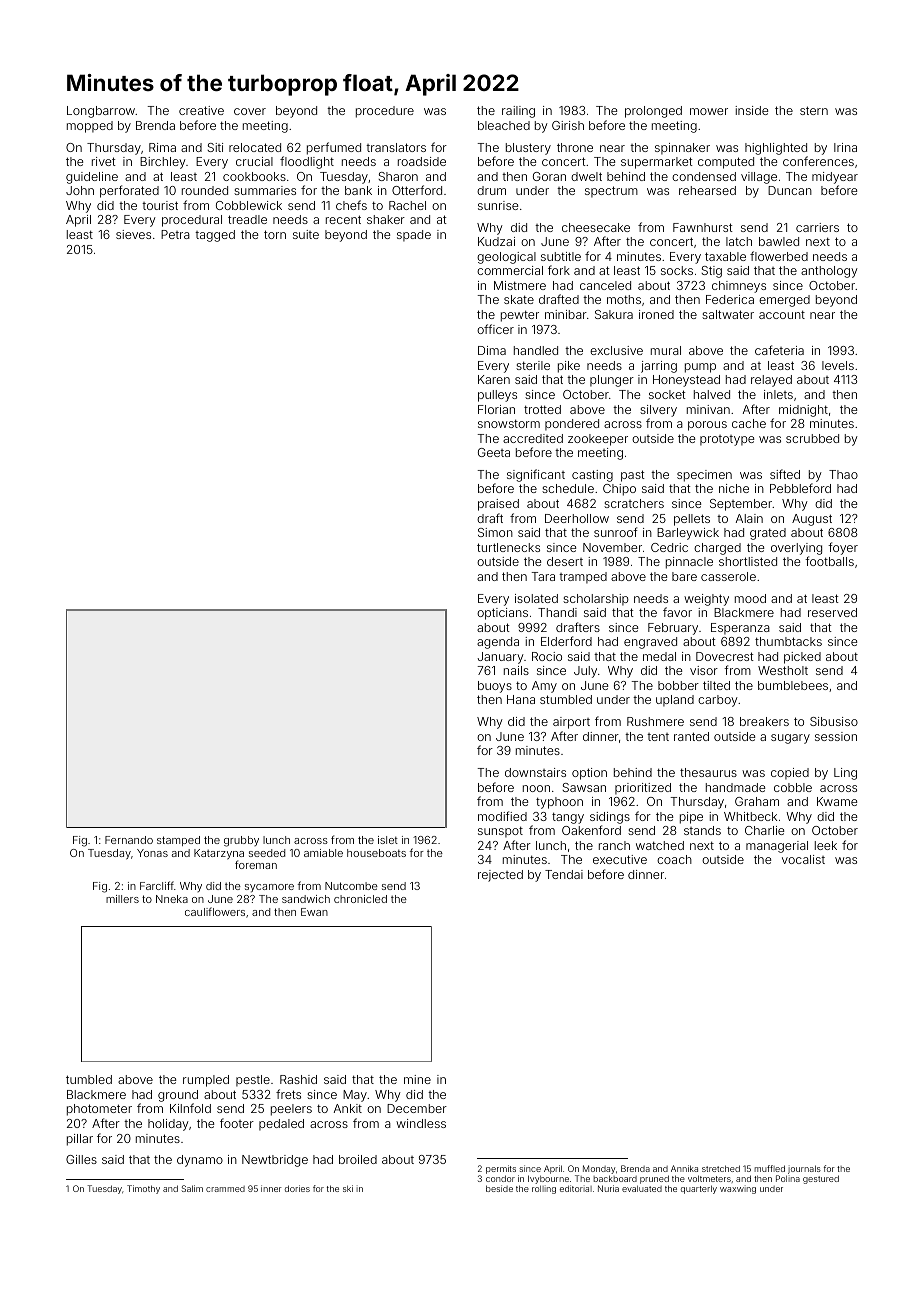 This screenshot has width=924, height=1308. Describe the element at coordinates (521, 699) in the screenshot. I see `Hana` at that location.
